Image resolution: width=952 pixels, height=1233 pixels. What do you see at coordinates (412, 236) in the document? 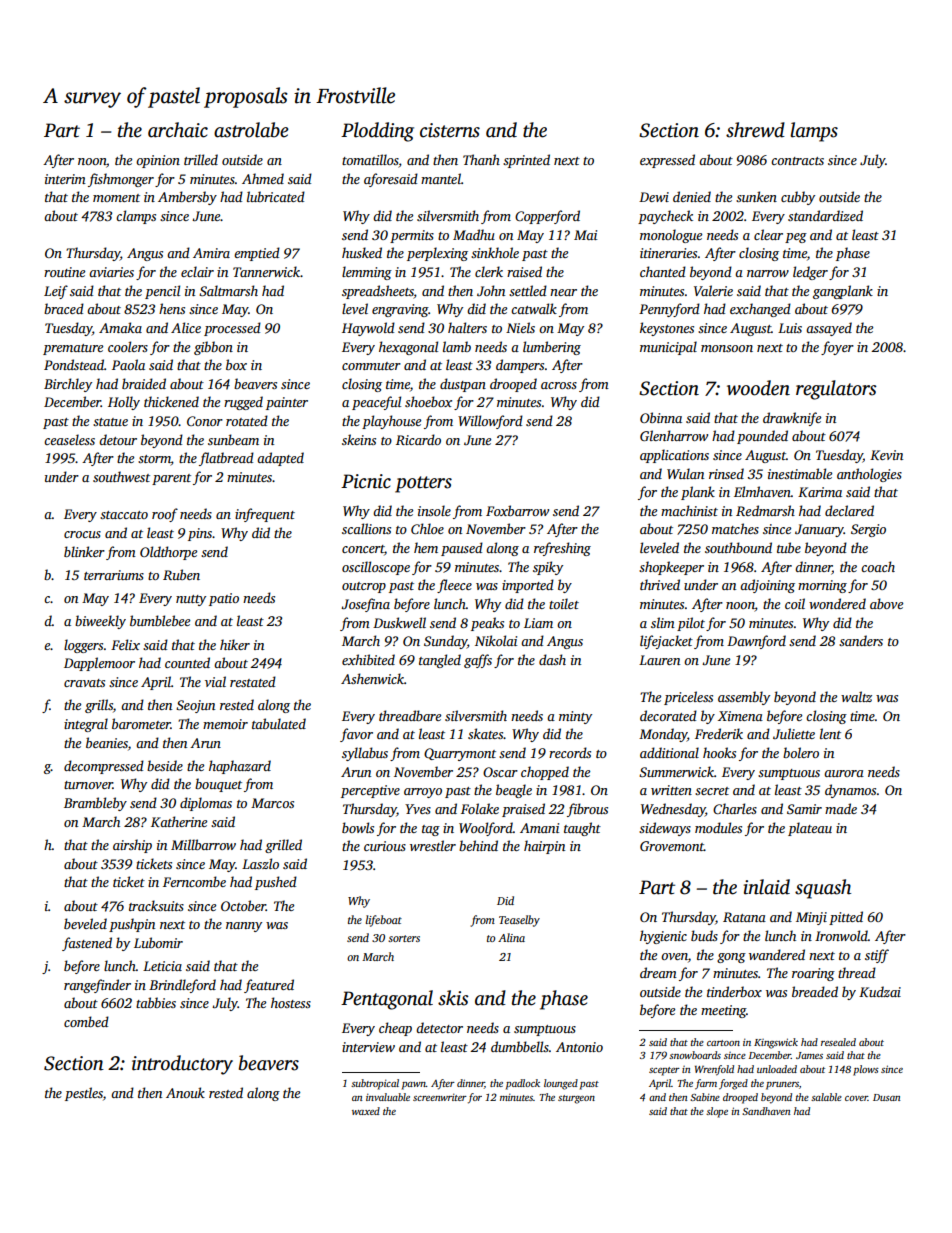
I see `permits` at bounding box center [412, 236].
